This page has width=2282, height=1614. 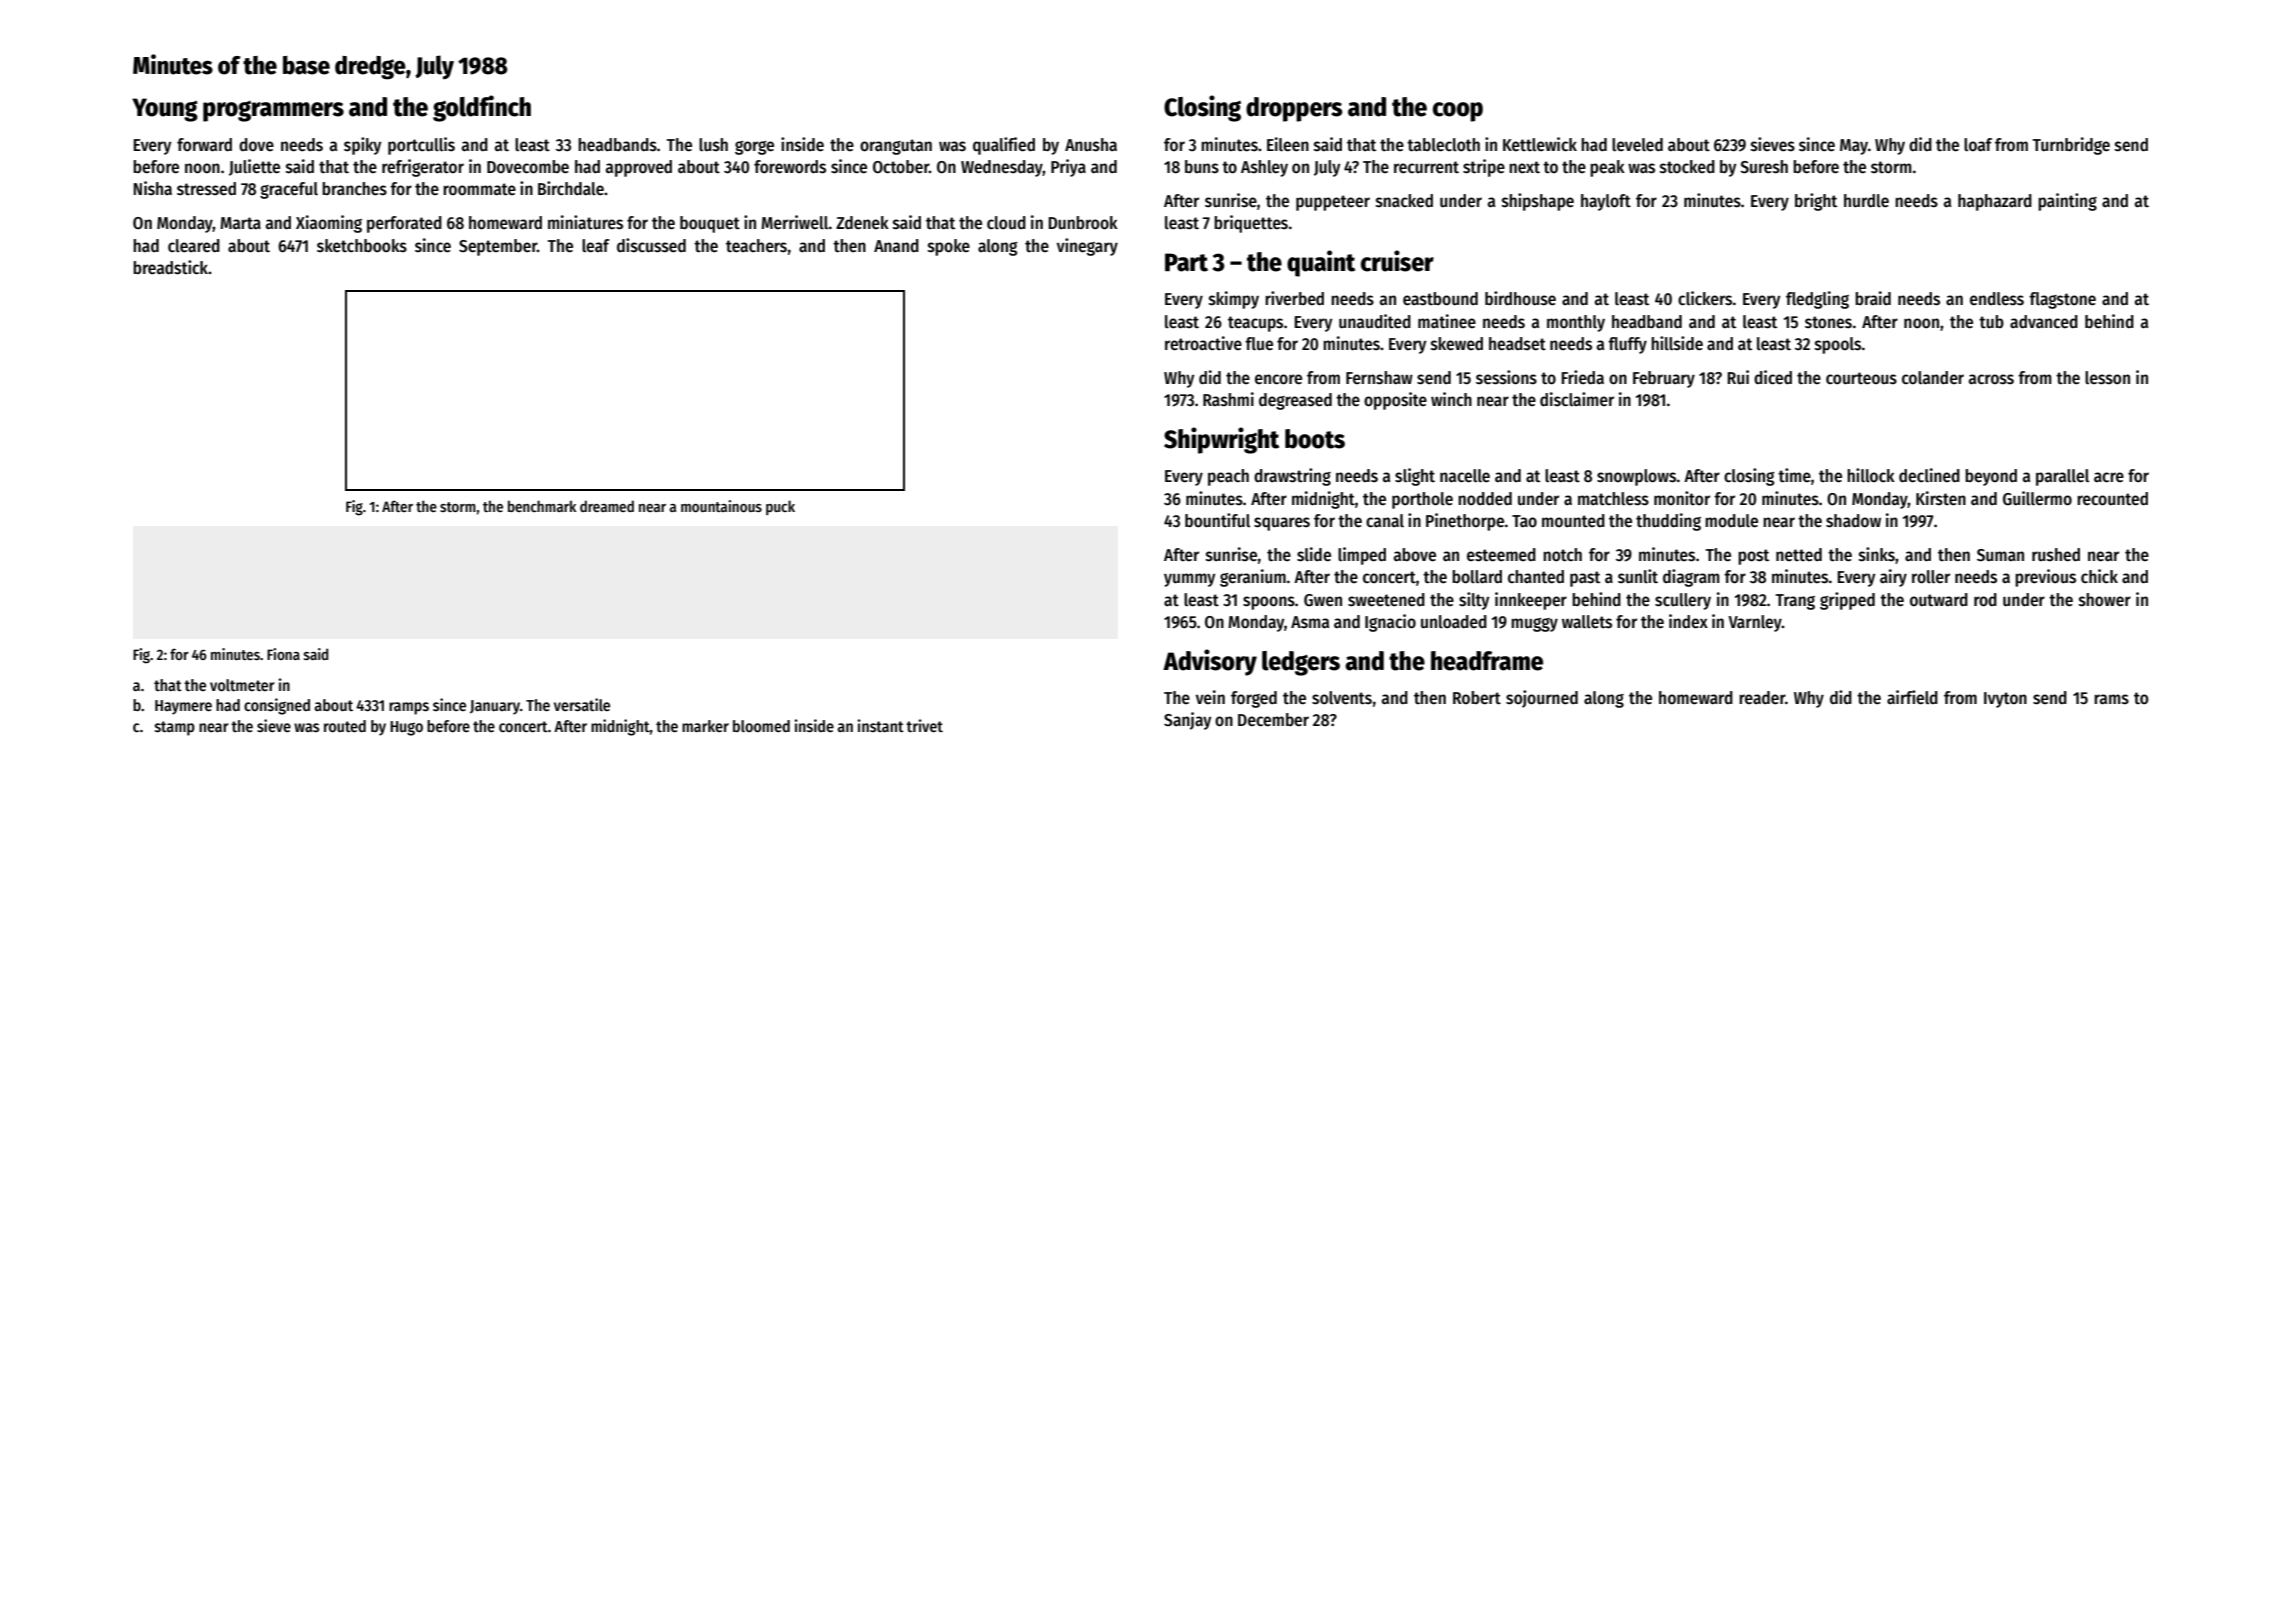 What do you see at coordinates (1458, 112) in the page?
I see `coop` at bounding box center [1458, 112].
